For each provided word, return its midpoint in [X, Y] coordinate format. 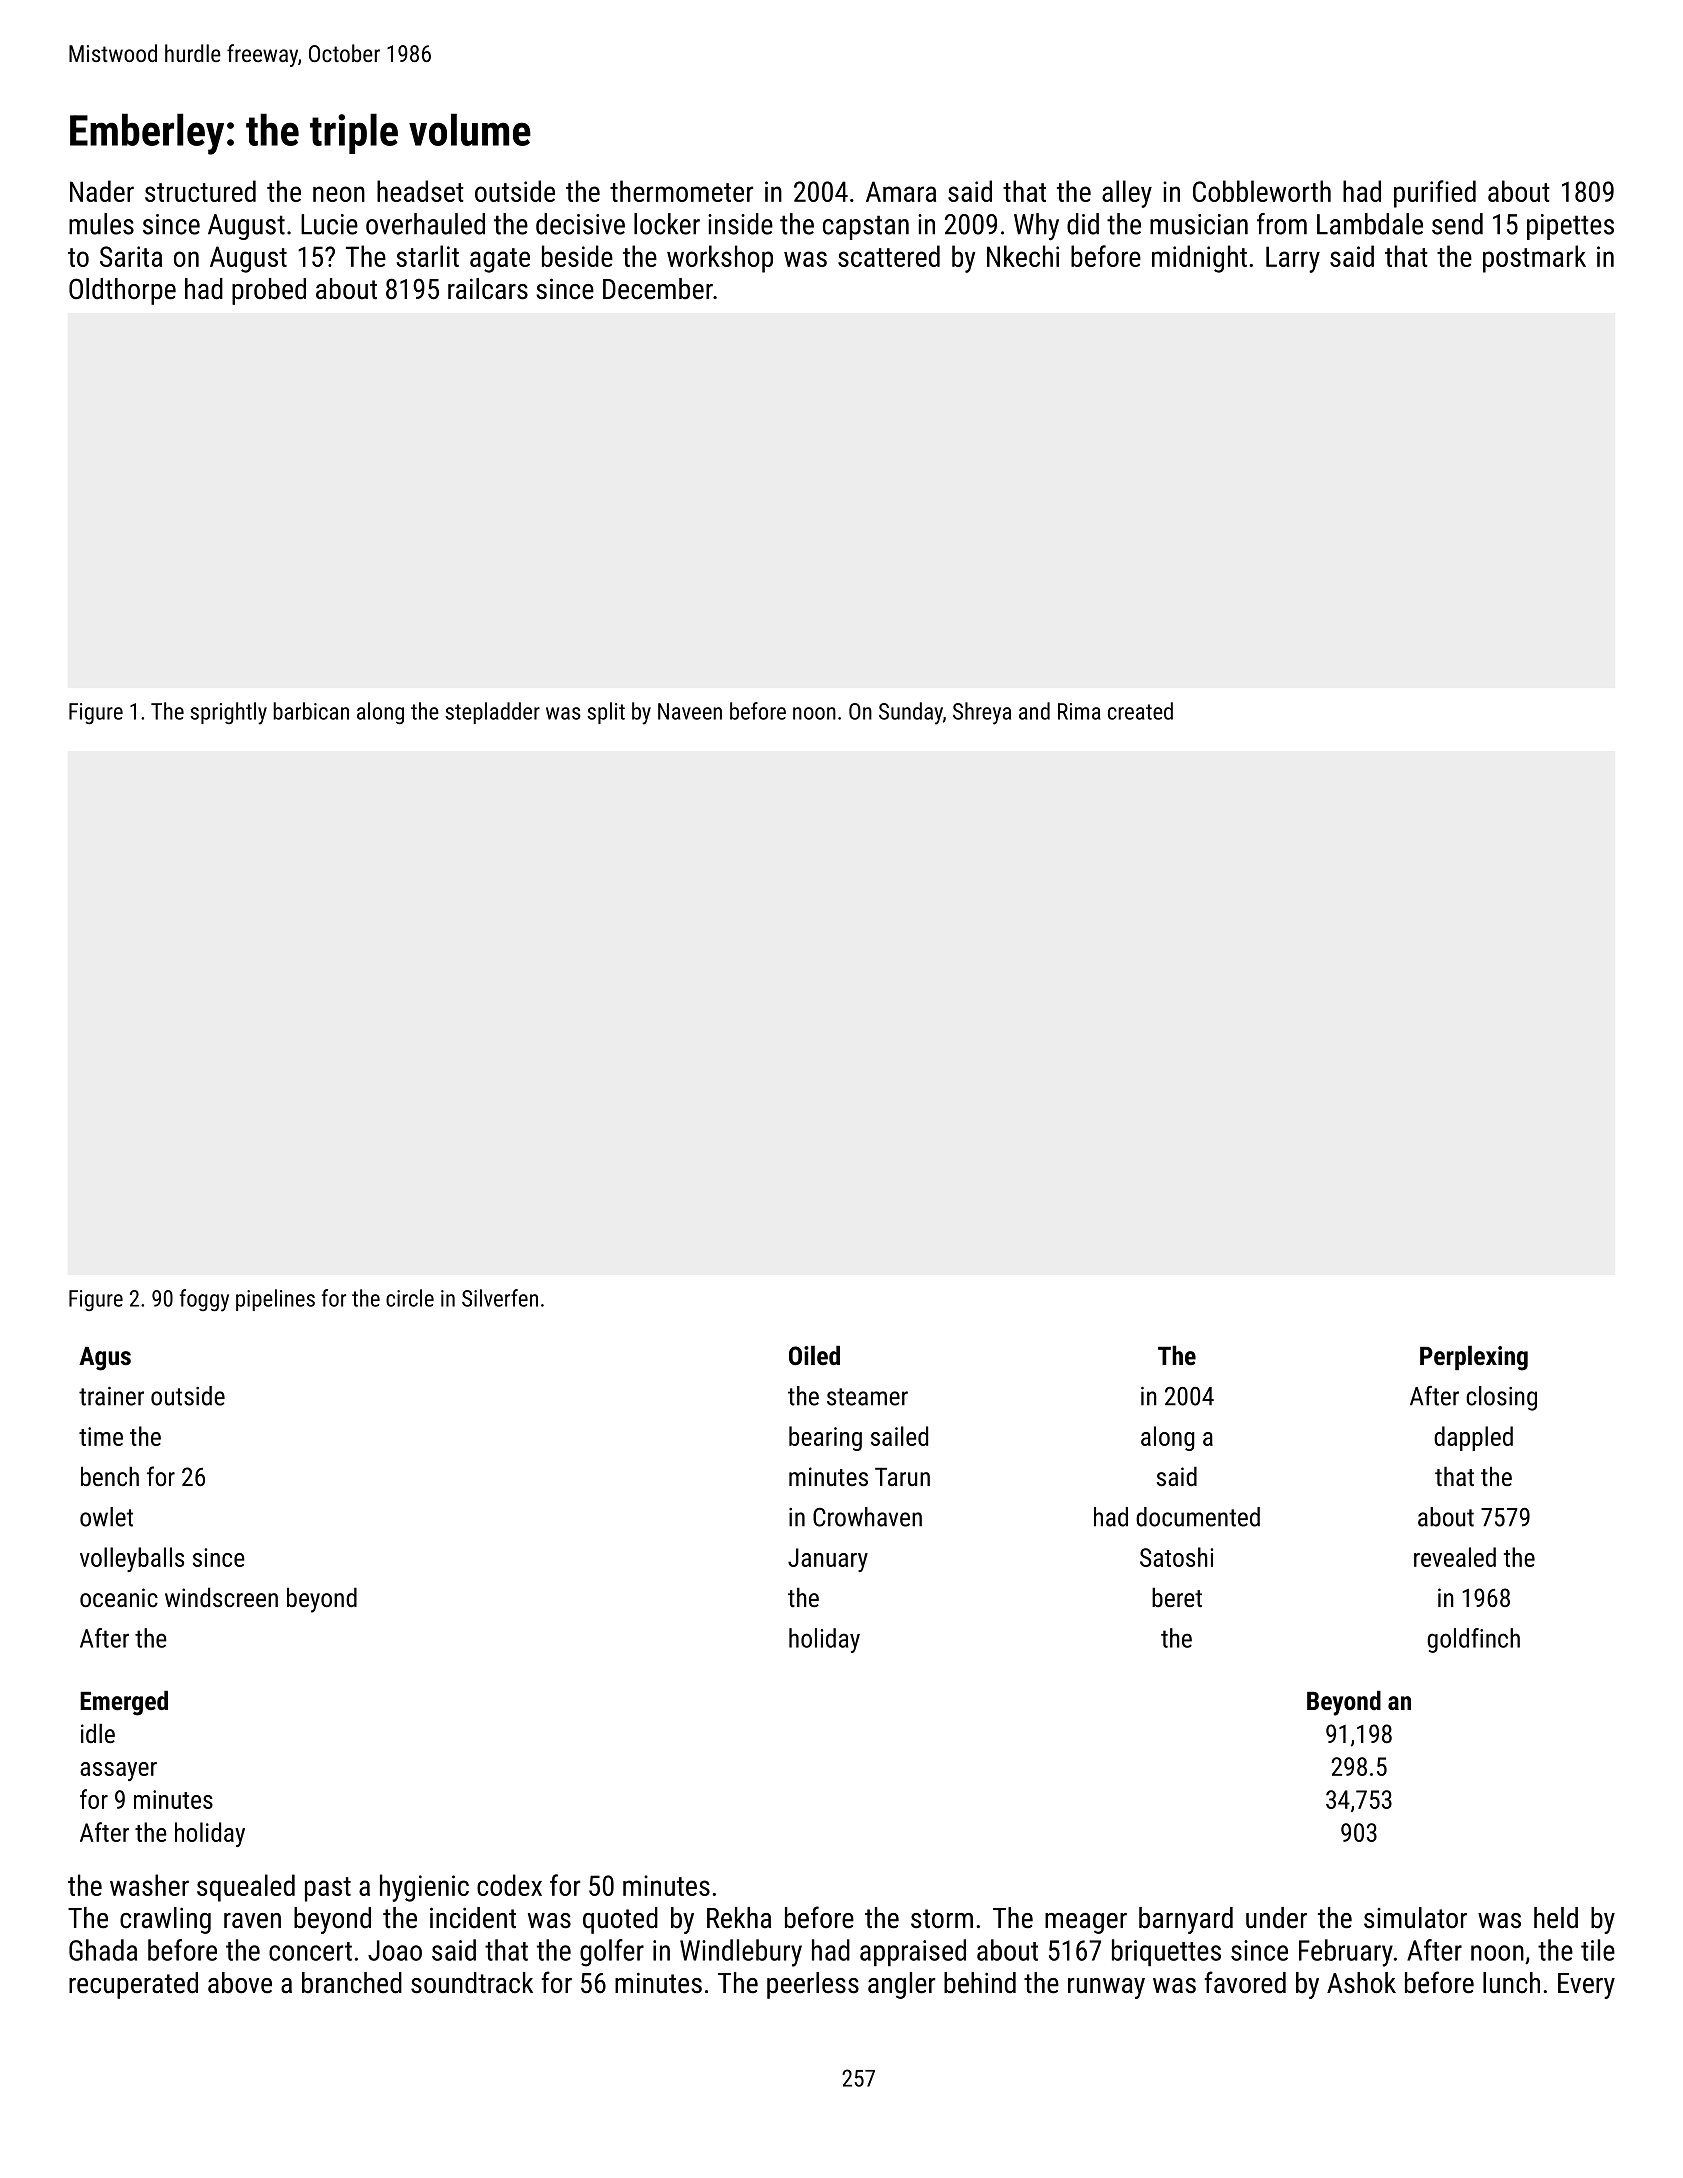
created [1140, 711]
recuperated [133, 1985]
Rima [1079, 711]
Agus [105, 1358]
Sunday [911, 713]
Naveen [690, 711]
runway [1106, 1988]
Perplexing [1474, 1358]
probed [269, 291]
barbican [311, 711]
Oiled [814, 1355]
